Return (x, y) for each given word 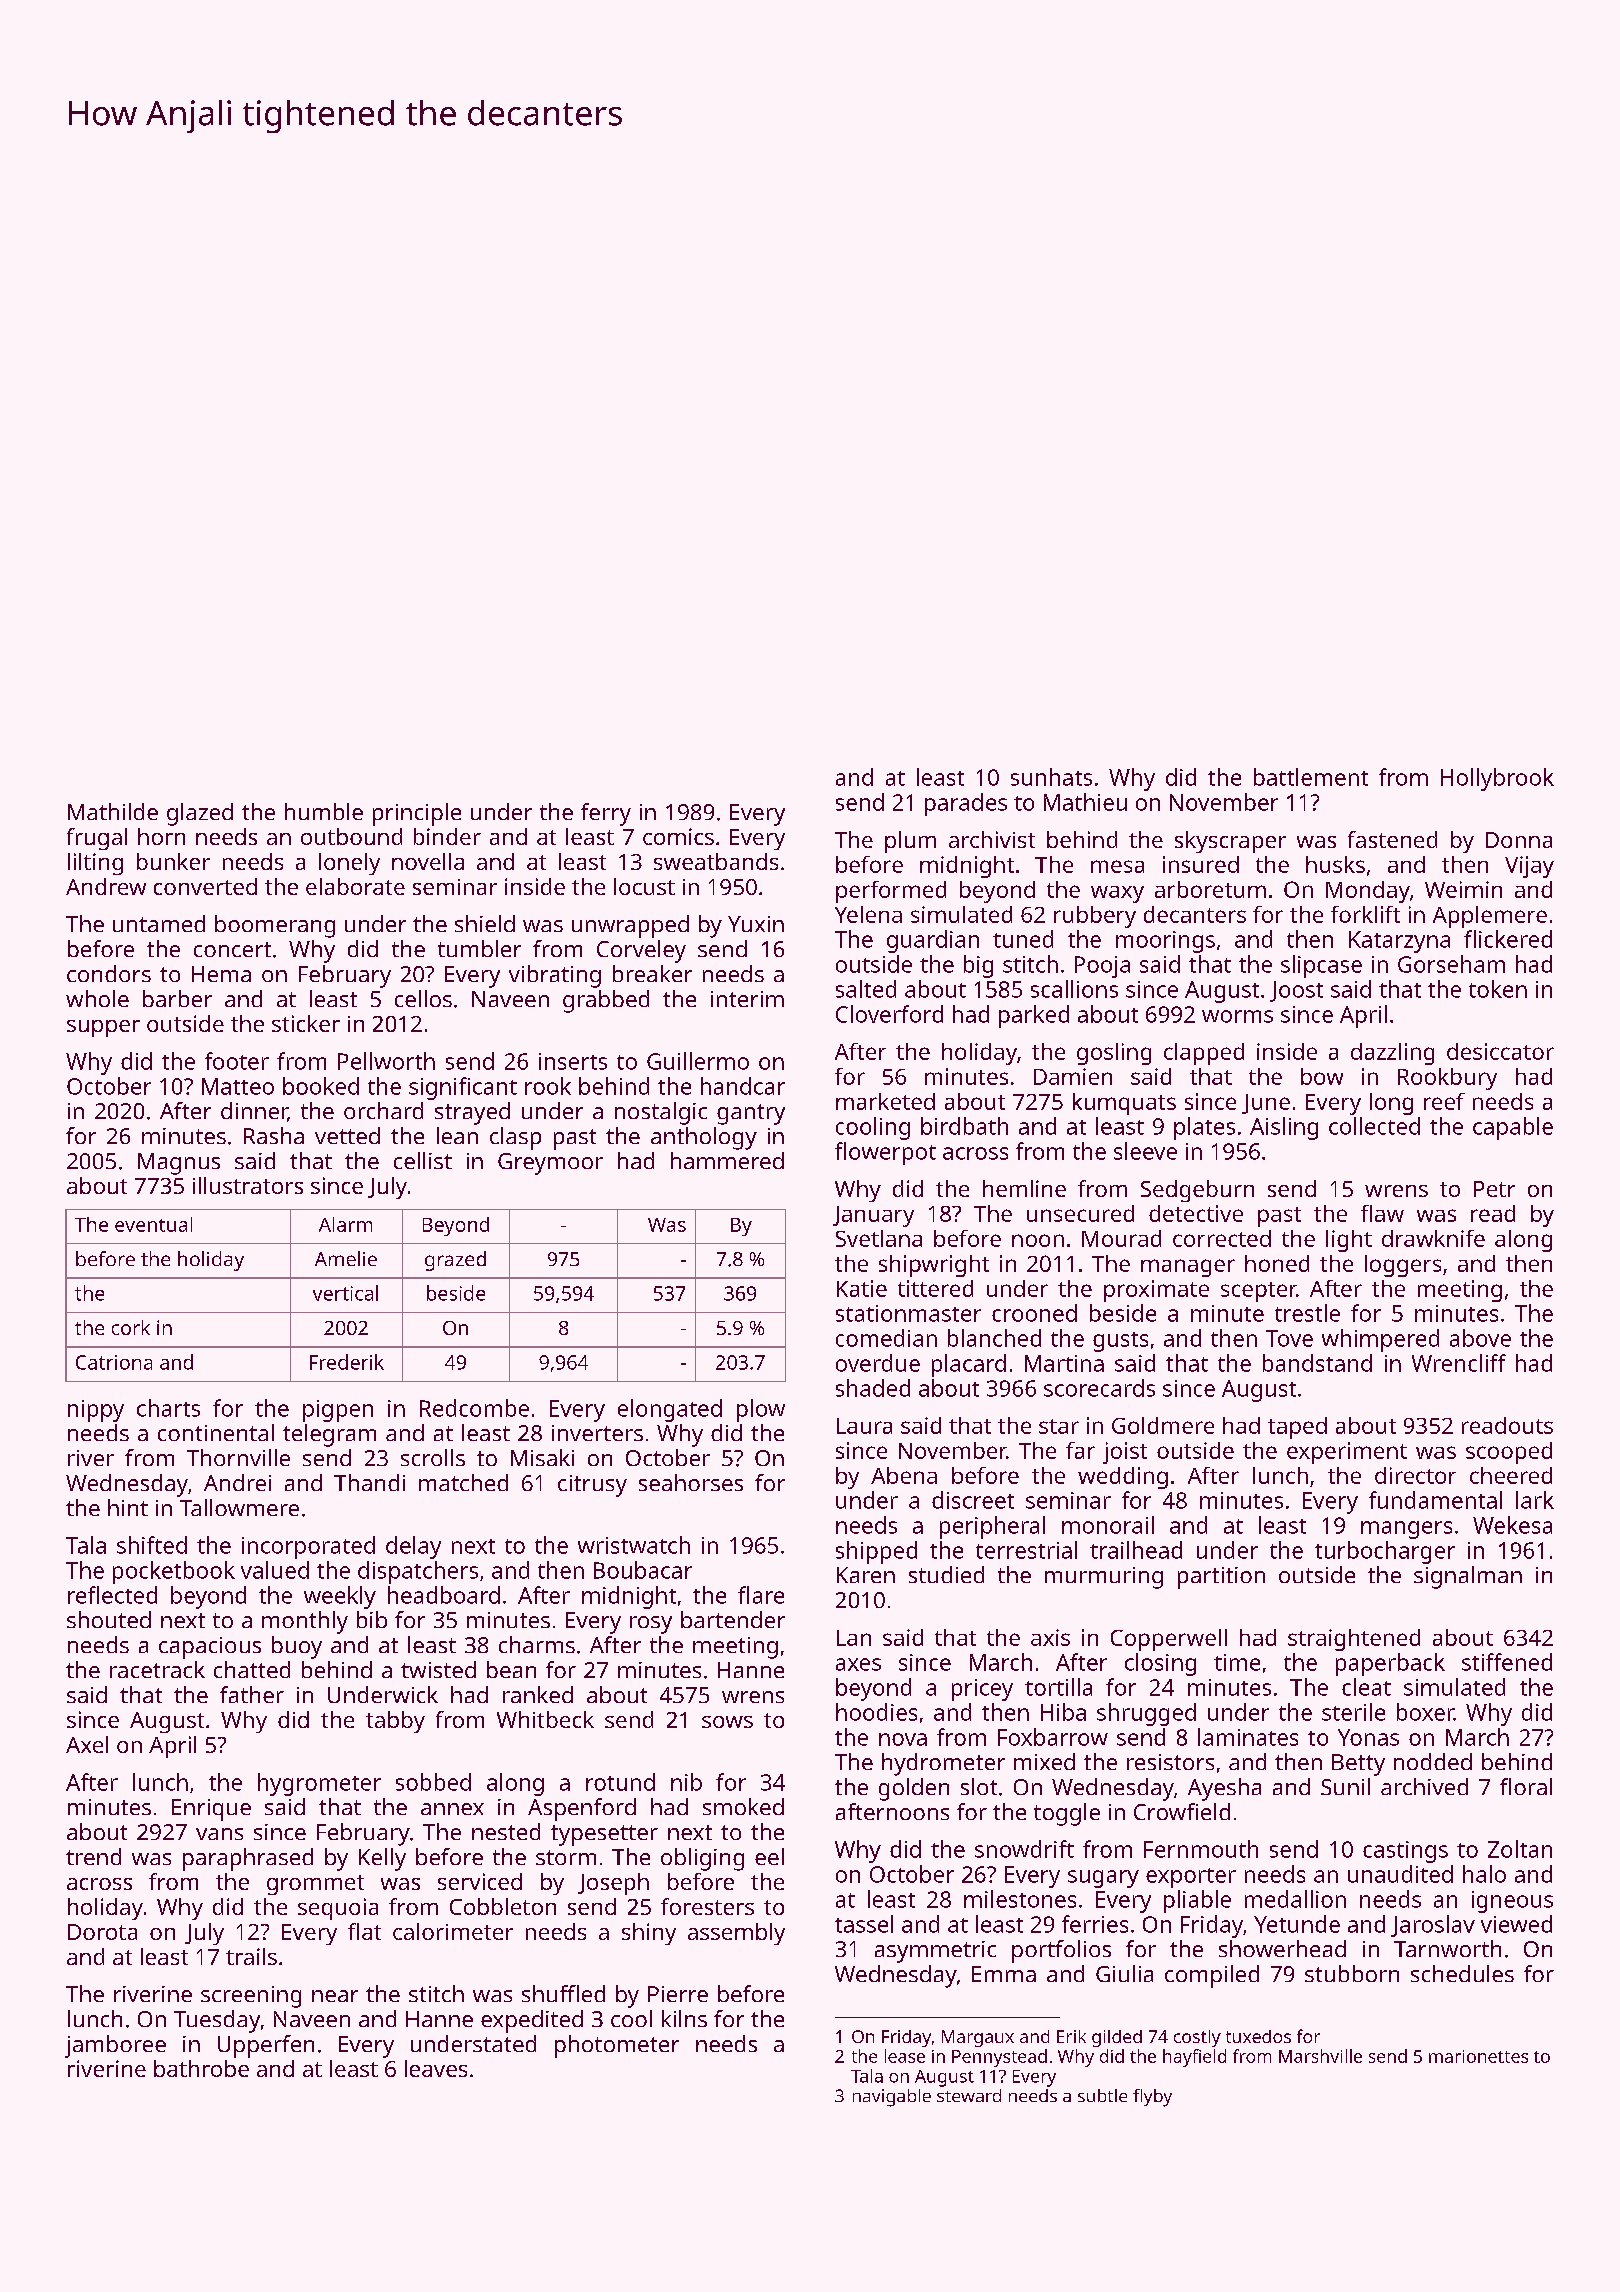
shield (485, 923)
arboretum (1210, 889)
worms (1237, 1016)
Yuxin (756, 924)
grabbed (606, 1001)
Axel (87, 1744)
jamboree (115, 2046)
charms (537, 1644)
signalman (1468, 1577)
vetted (347, 1135)
